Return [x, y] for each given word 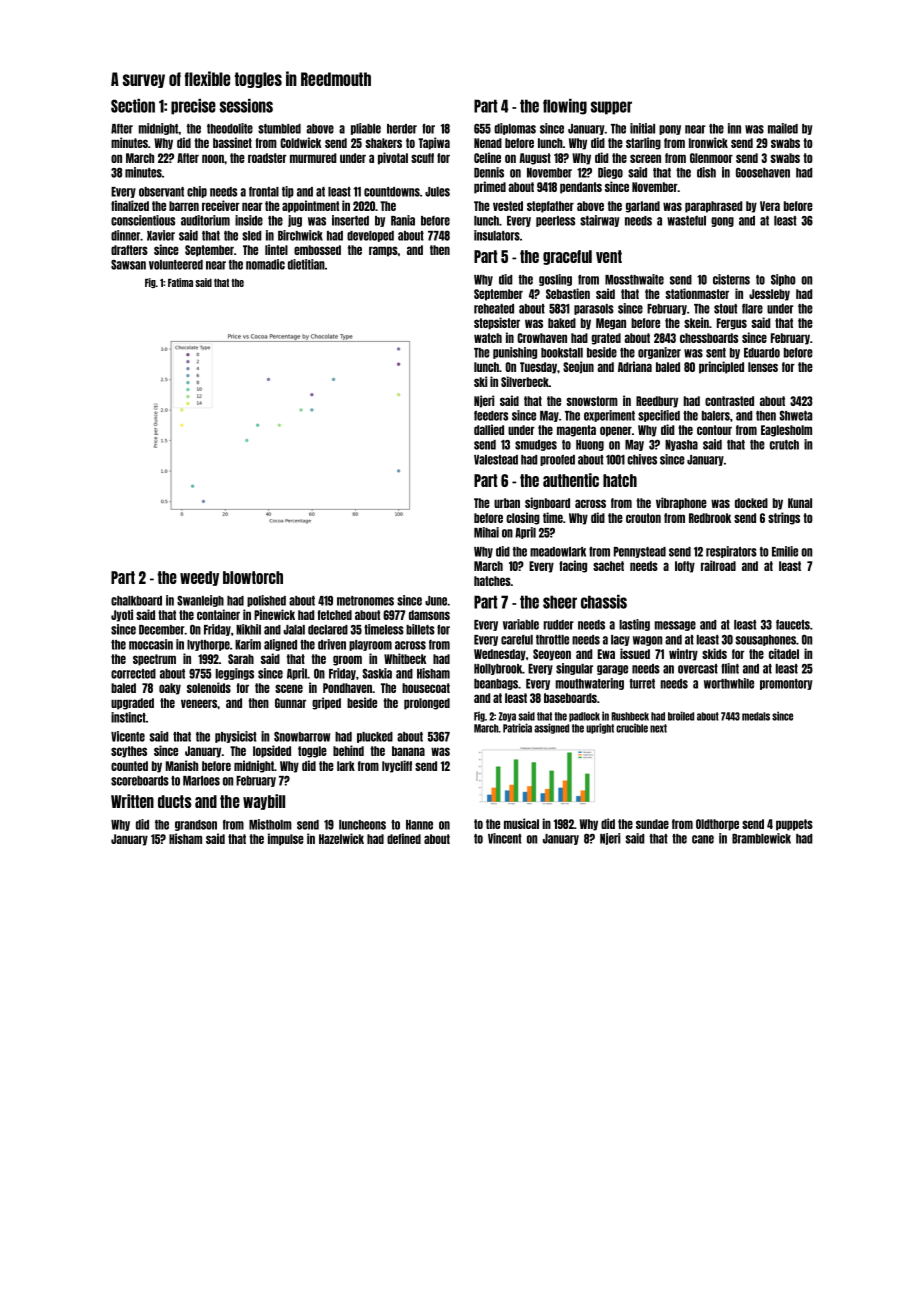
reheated [494, 309]
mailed [783, 128]
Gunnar [290, 703]
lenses [763, 367]
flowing [565, 107]
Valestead [496, 460]
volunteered [176, 265]
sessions [246, 106]
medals [756, 716]
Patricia [517, 728]
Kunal [800, 503]
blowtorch [253, 577]
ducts [174, 801]
